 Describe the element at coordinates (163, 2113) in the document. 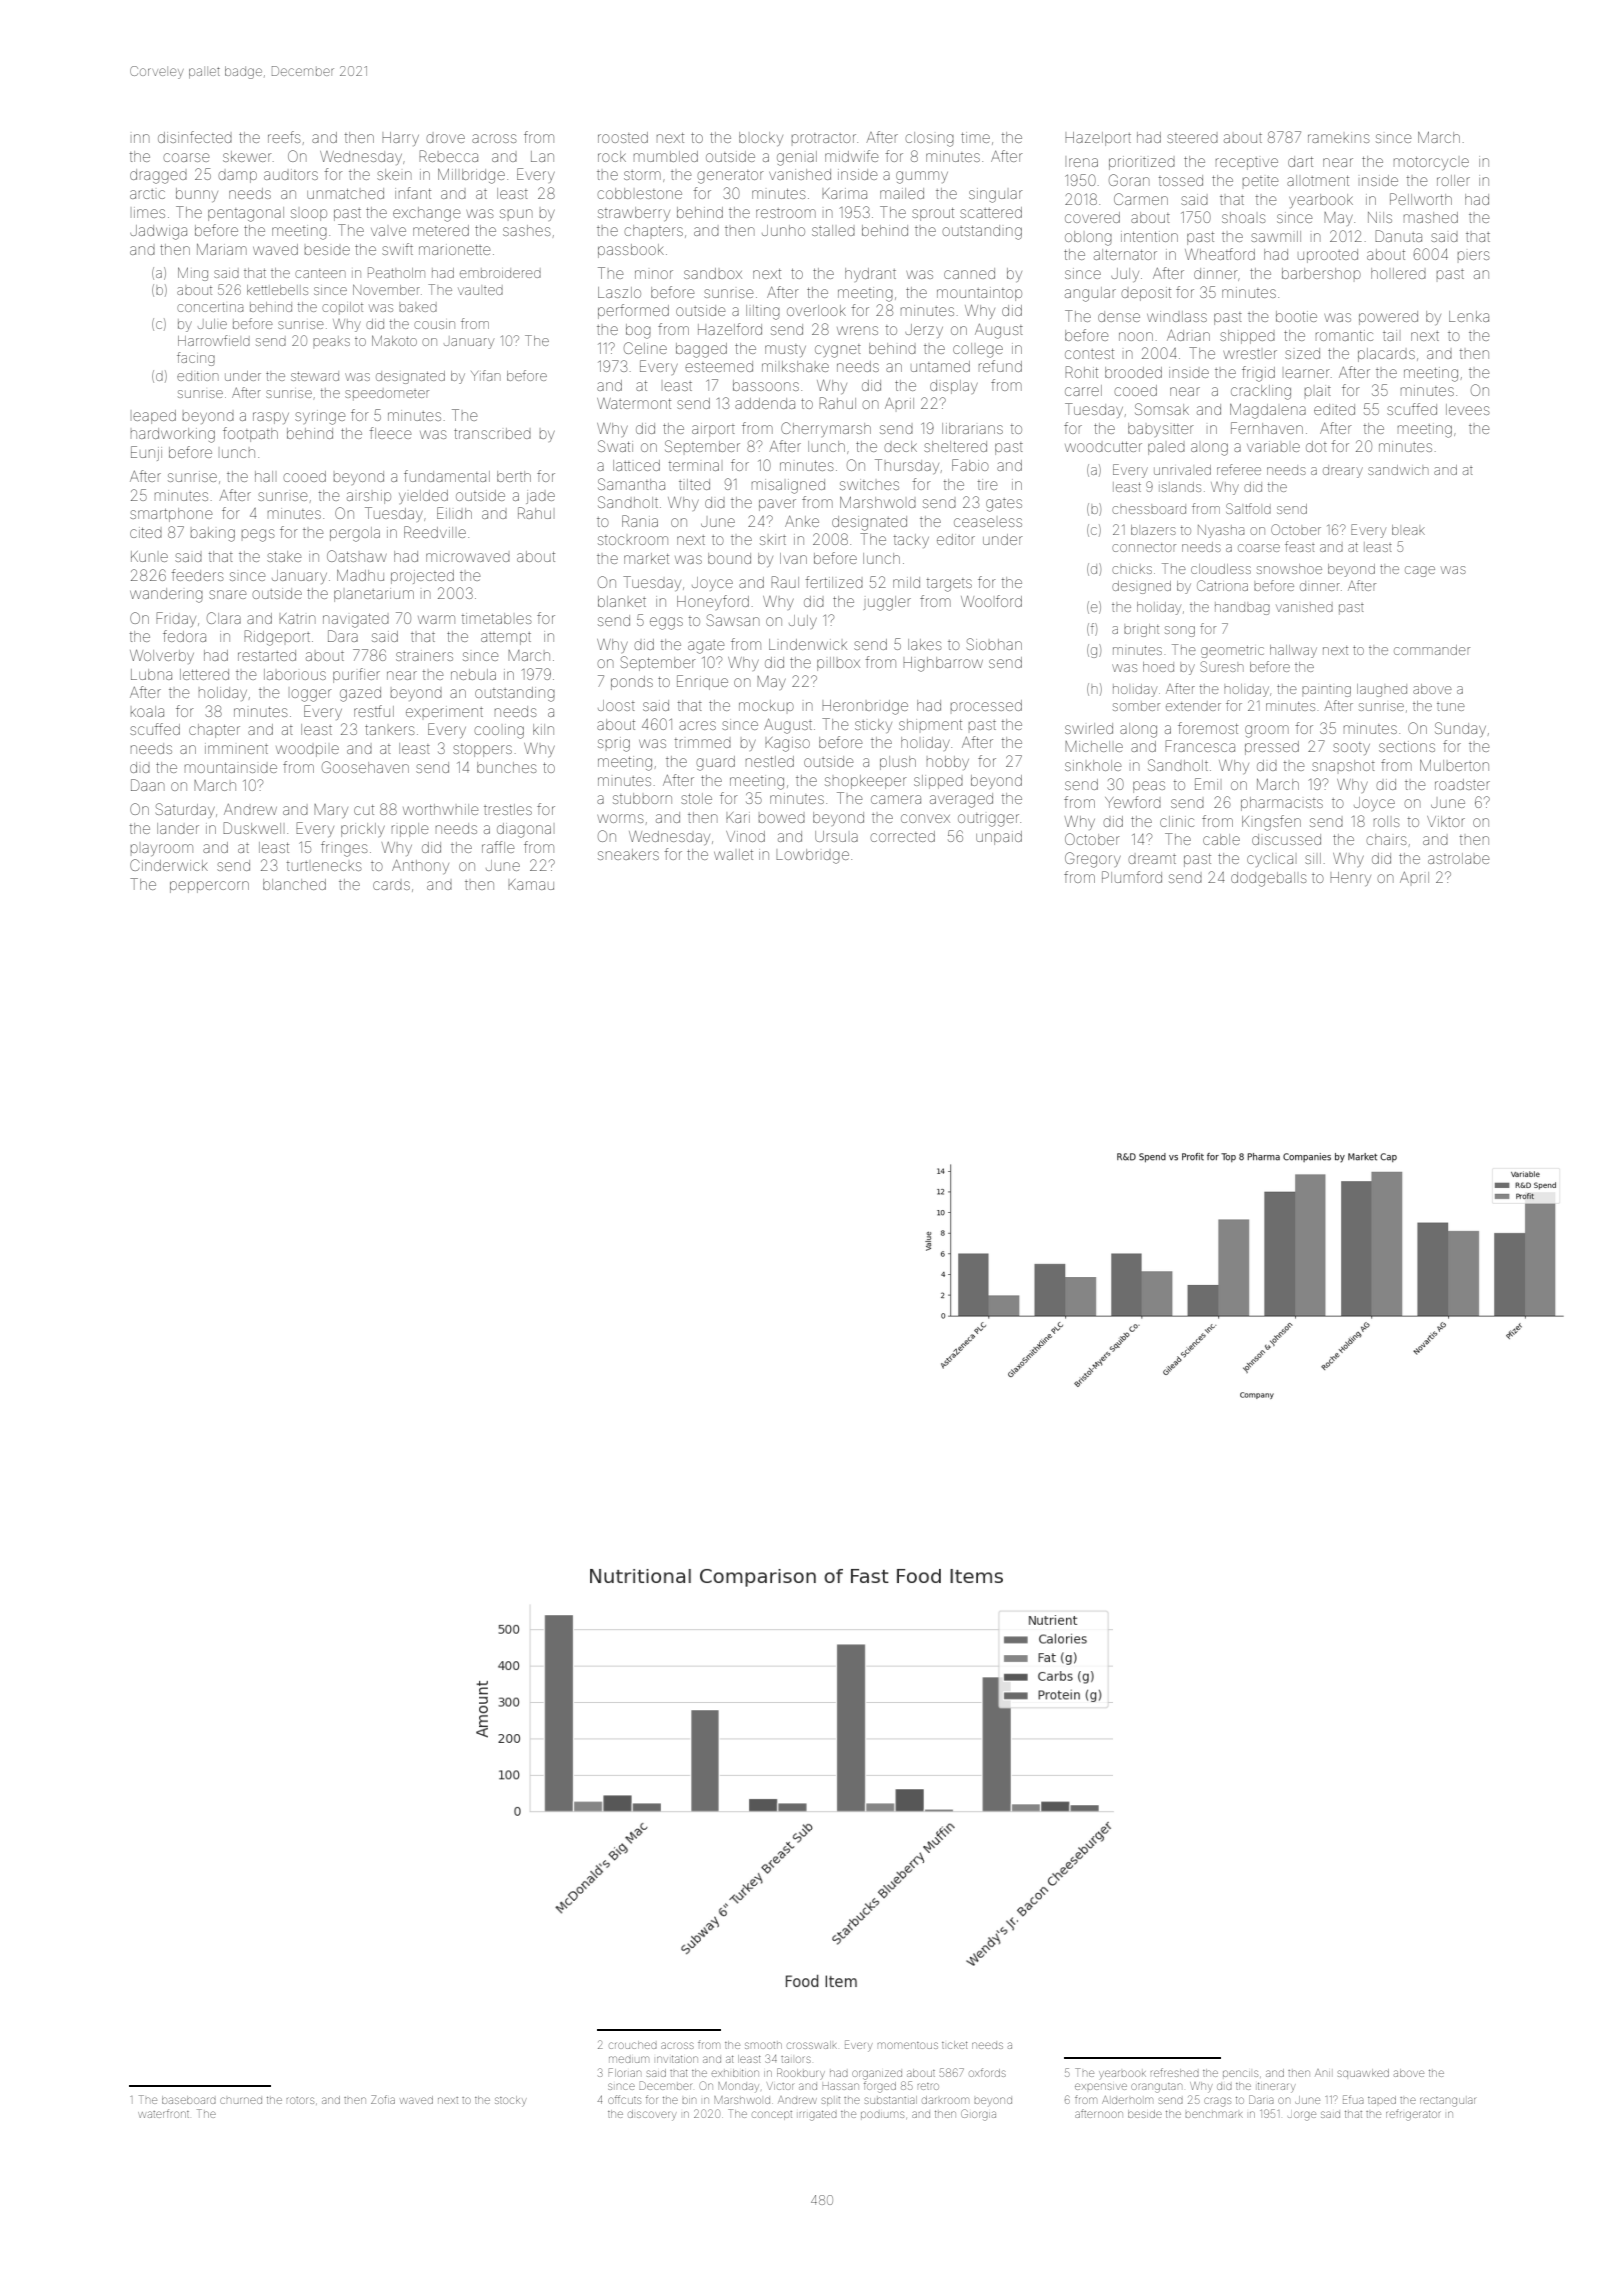

I see `waterfront` at that location.
